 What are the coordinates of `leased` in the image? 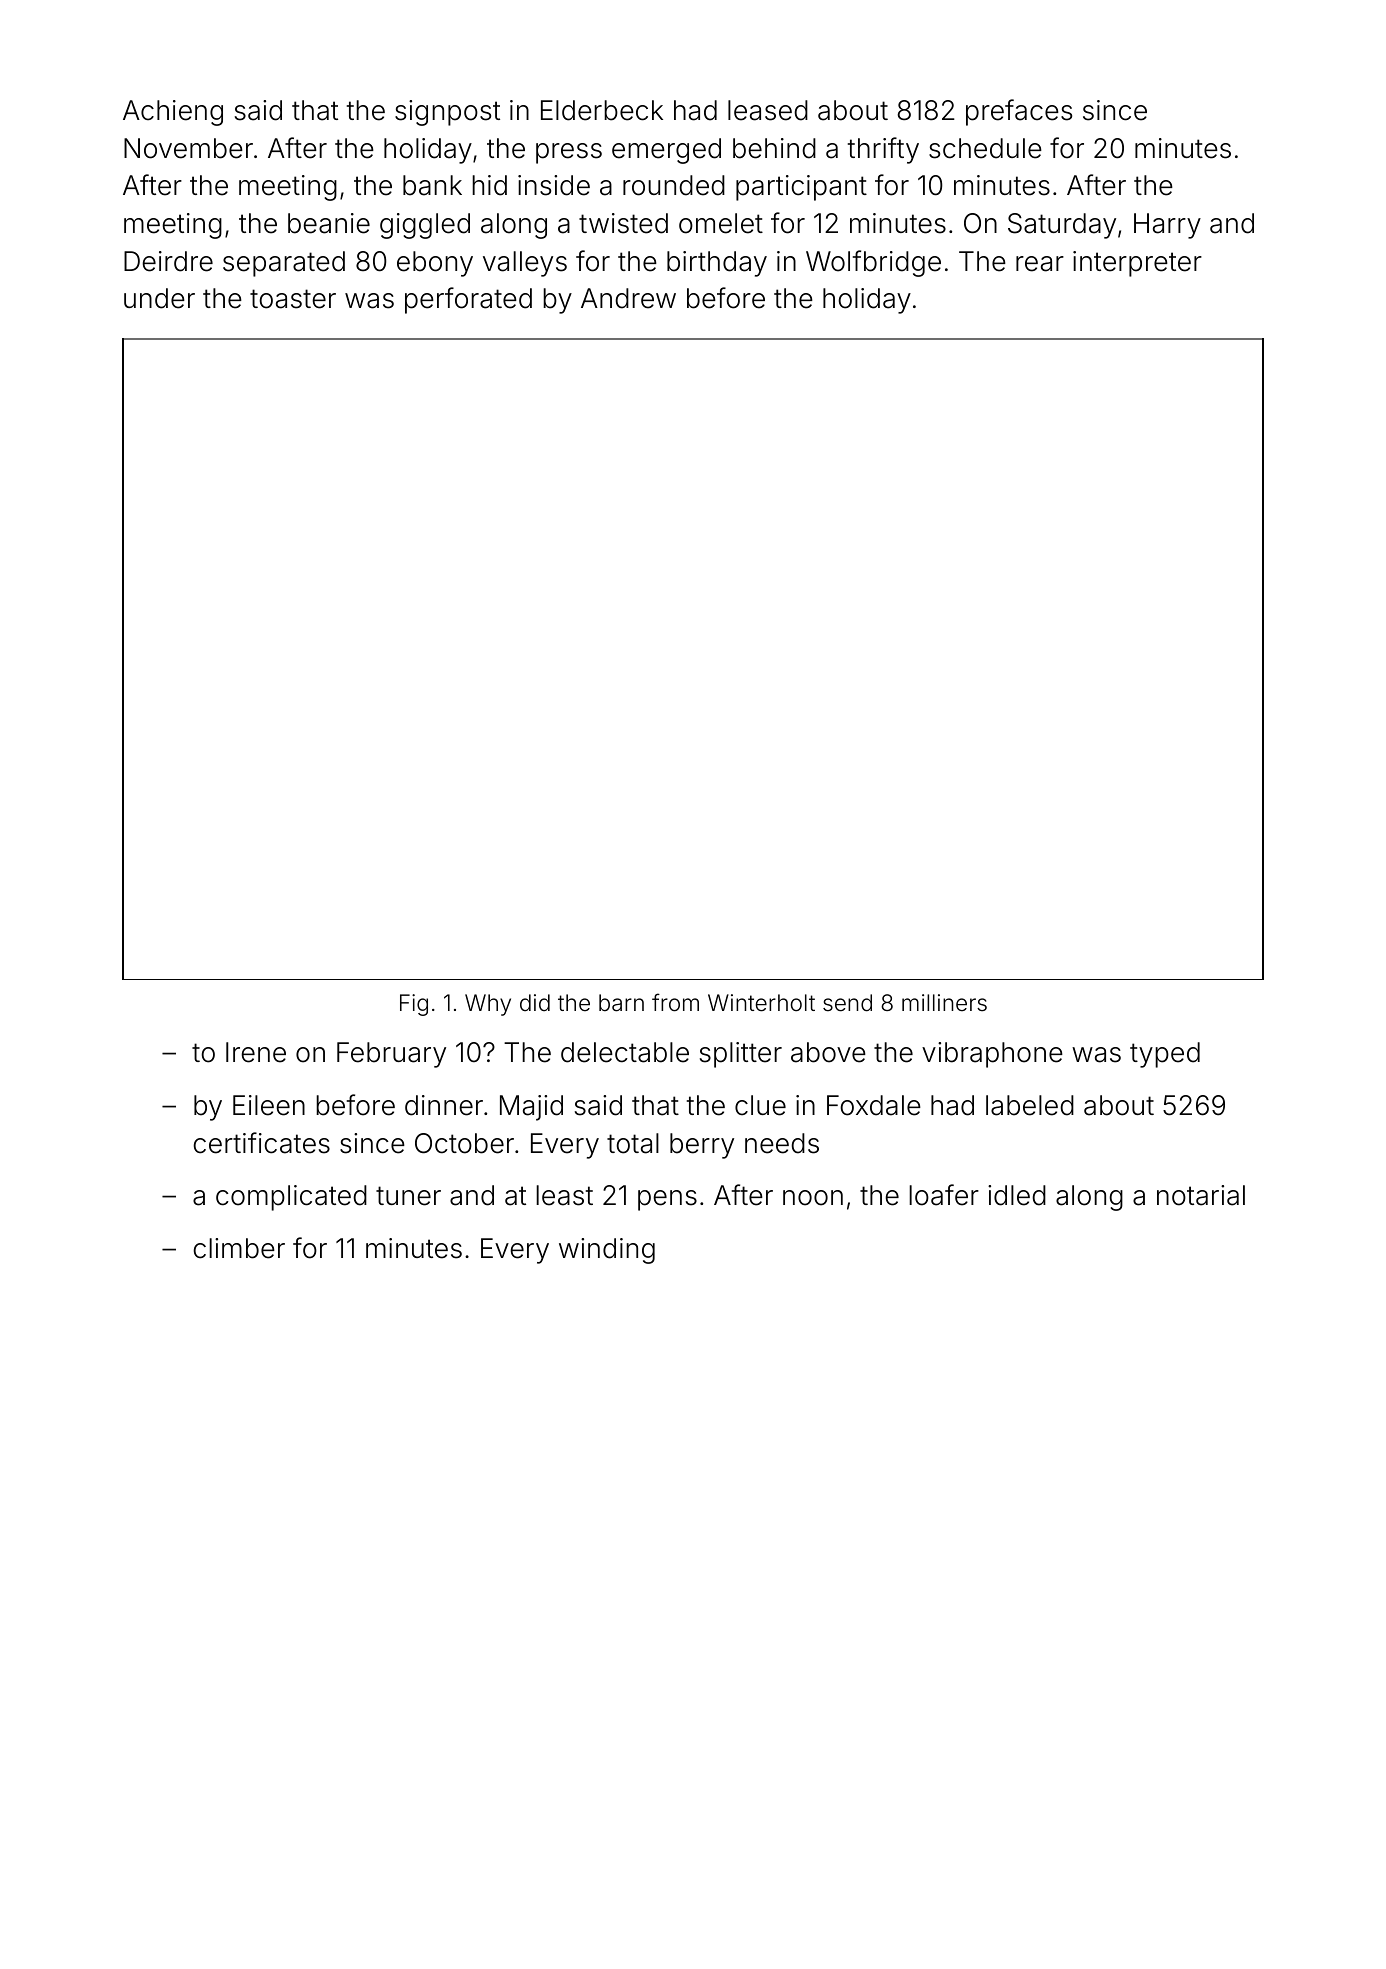 It's located at (768, 110).
